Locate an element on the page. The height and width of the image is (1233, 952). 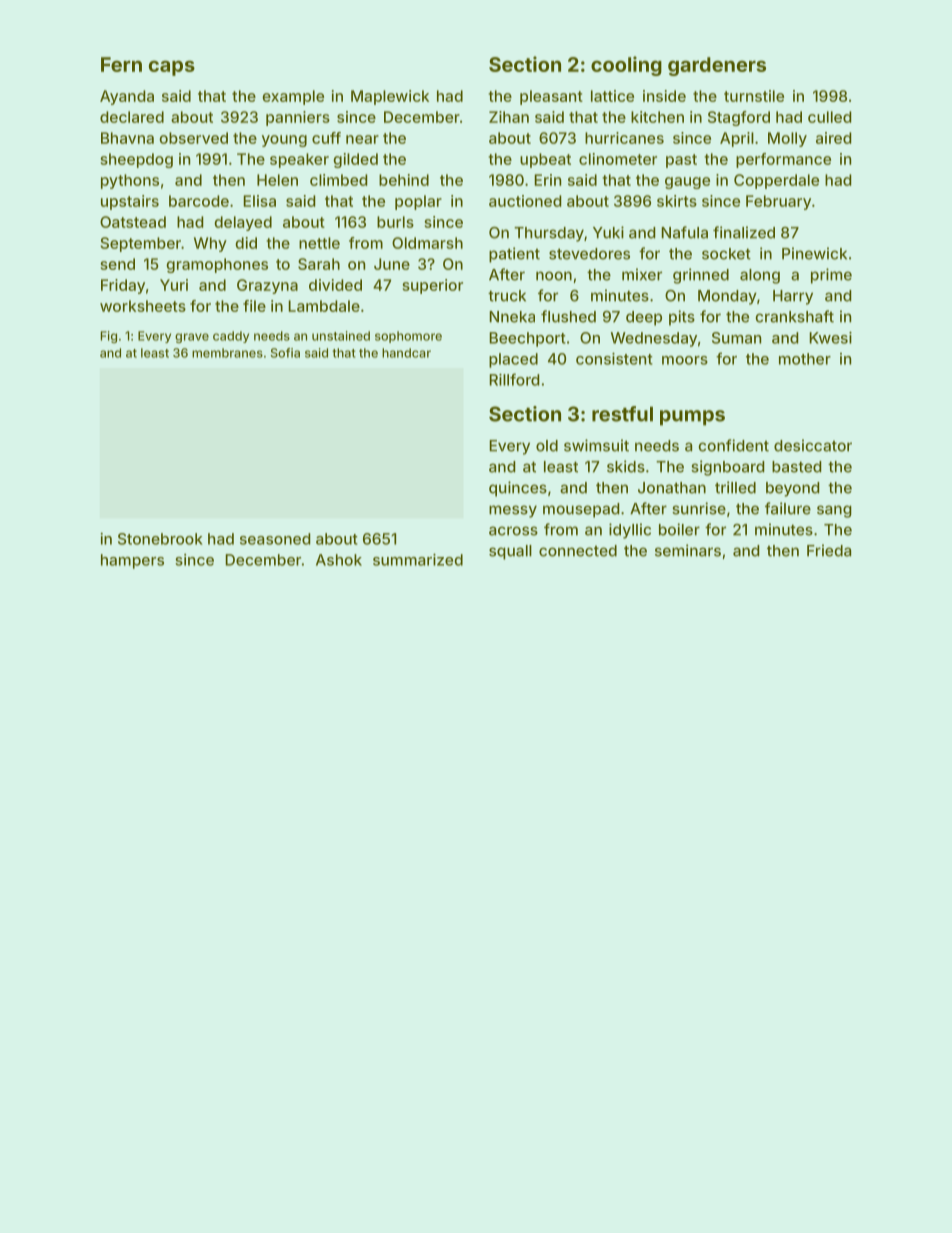
moors is located at coordinates (685, 360).
